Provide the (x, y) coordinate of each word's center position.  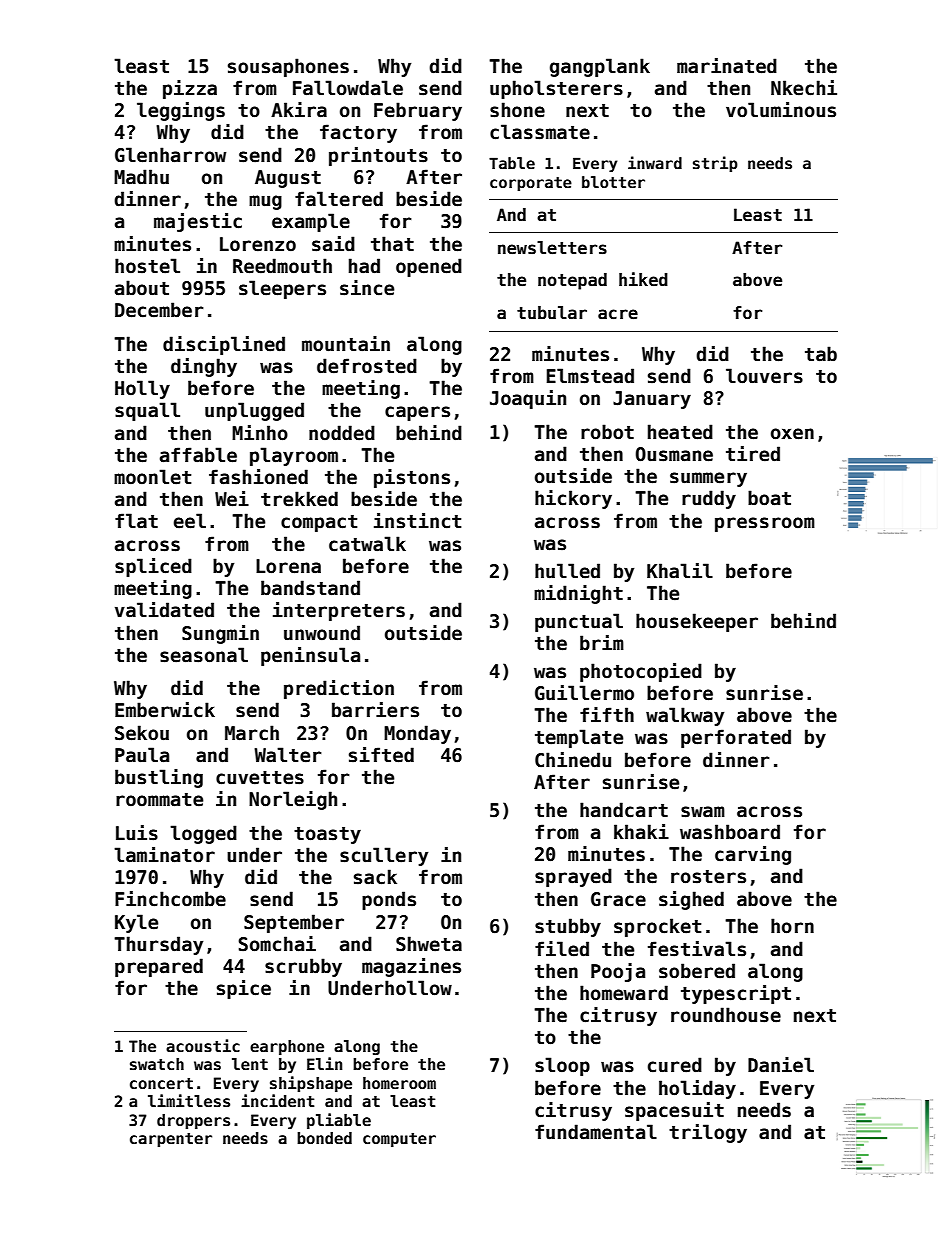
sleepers (282, 289)
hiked (643, 279)
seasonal (204, 655)
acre (618, 314)
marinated (727, 66)
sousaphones (288, 67)
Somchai (277, 944)
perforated (736, 738)
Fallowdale (348, 88)
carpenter (171, 1140)
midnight (578, 594)
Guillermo (584, 693)
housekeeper (697, 622)
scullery (384, 856)
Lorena (288, 566)
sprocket (657, 927)
